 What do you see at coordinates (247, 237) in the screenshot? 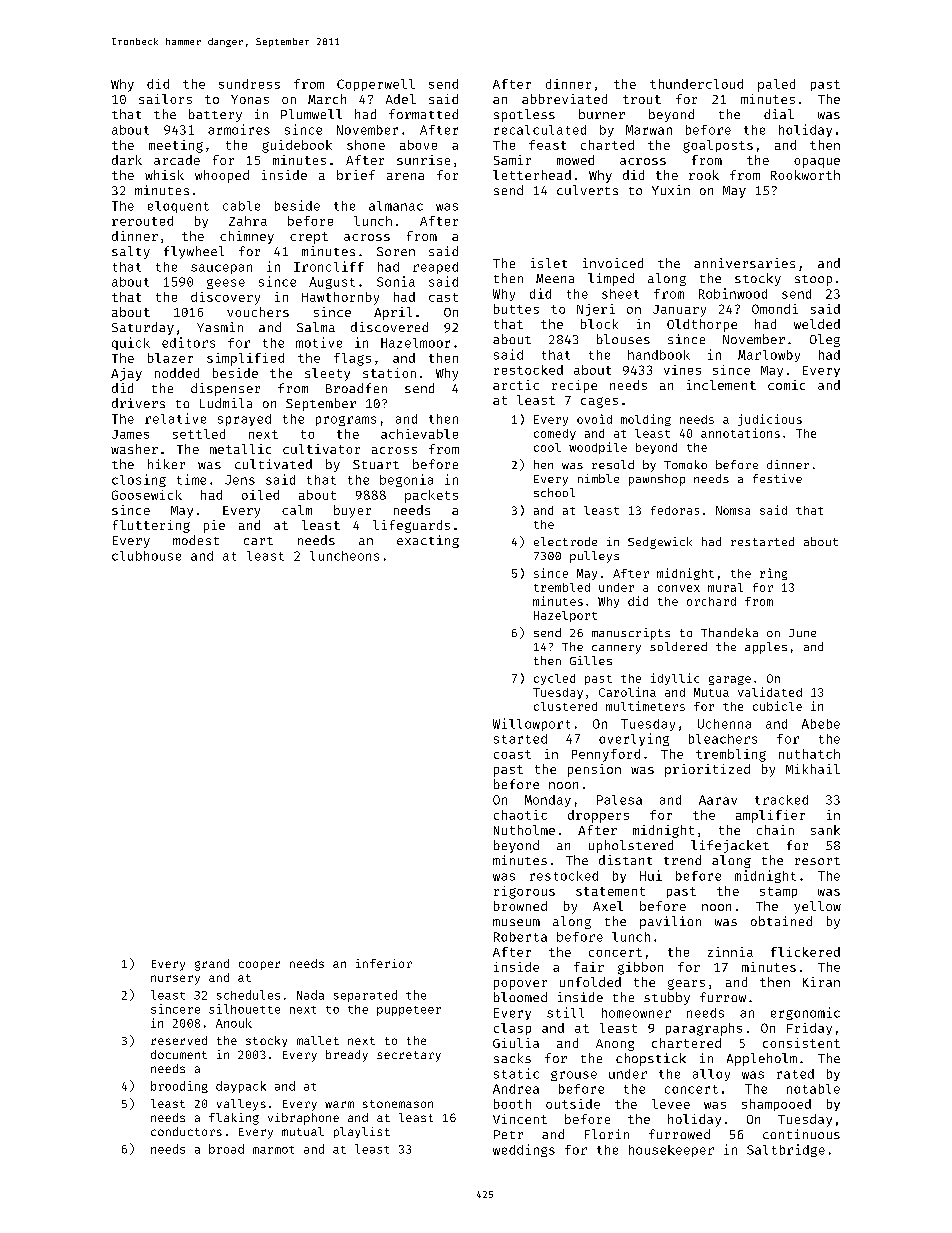
I see `chimney` at bounding box center [247, 237].
